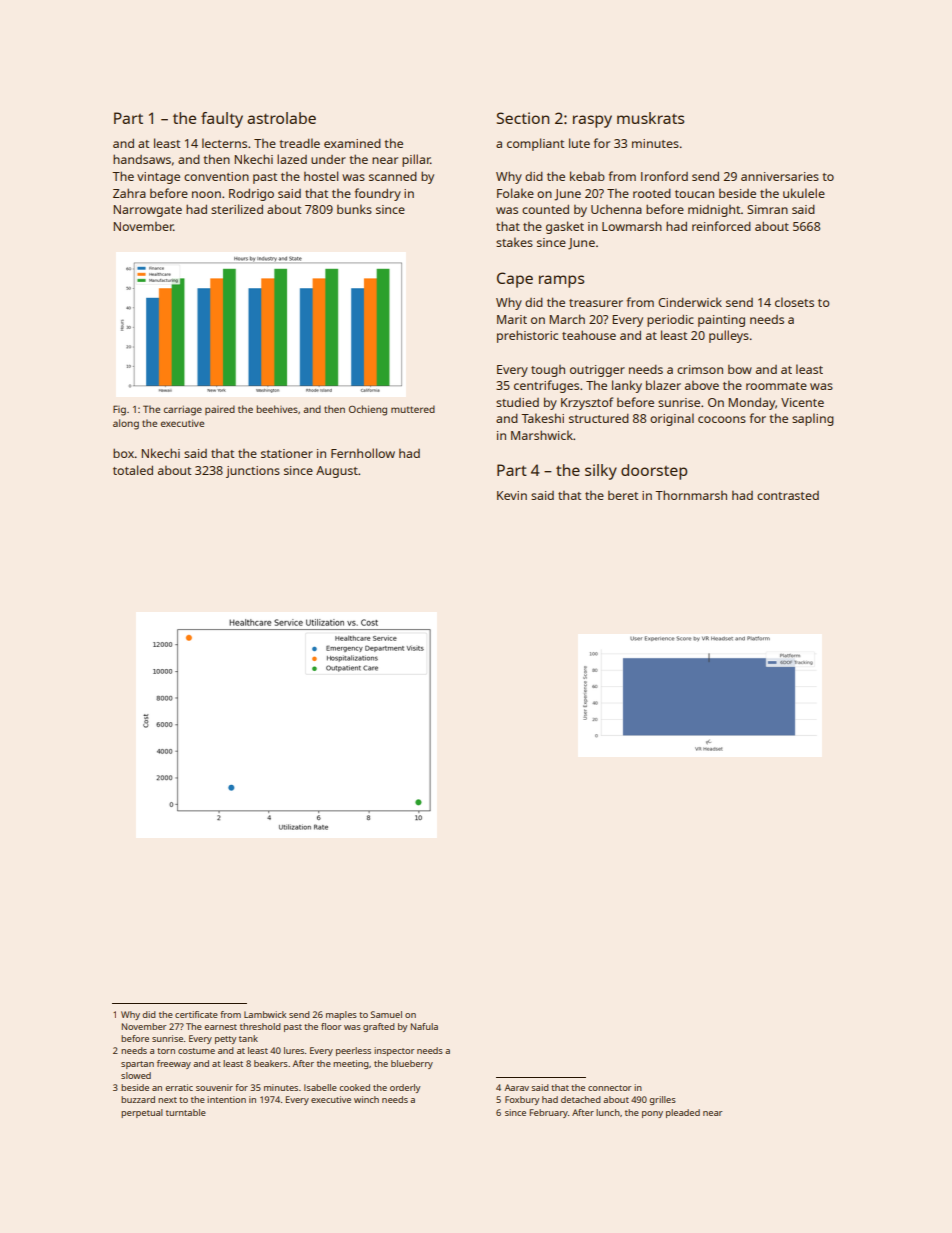  I want to click on certificate, so click(196, 1014).
